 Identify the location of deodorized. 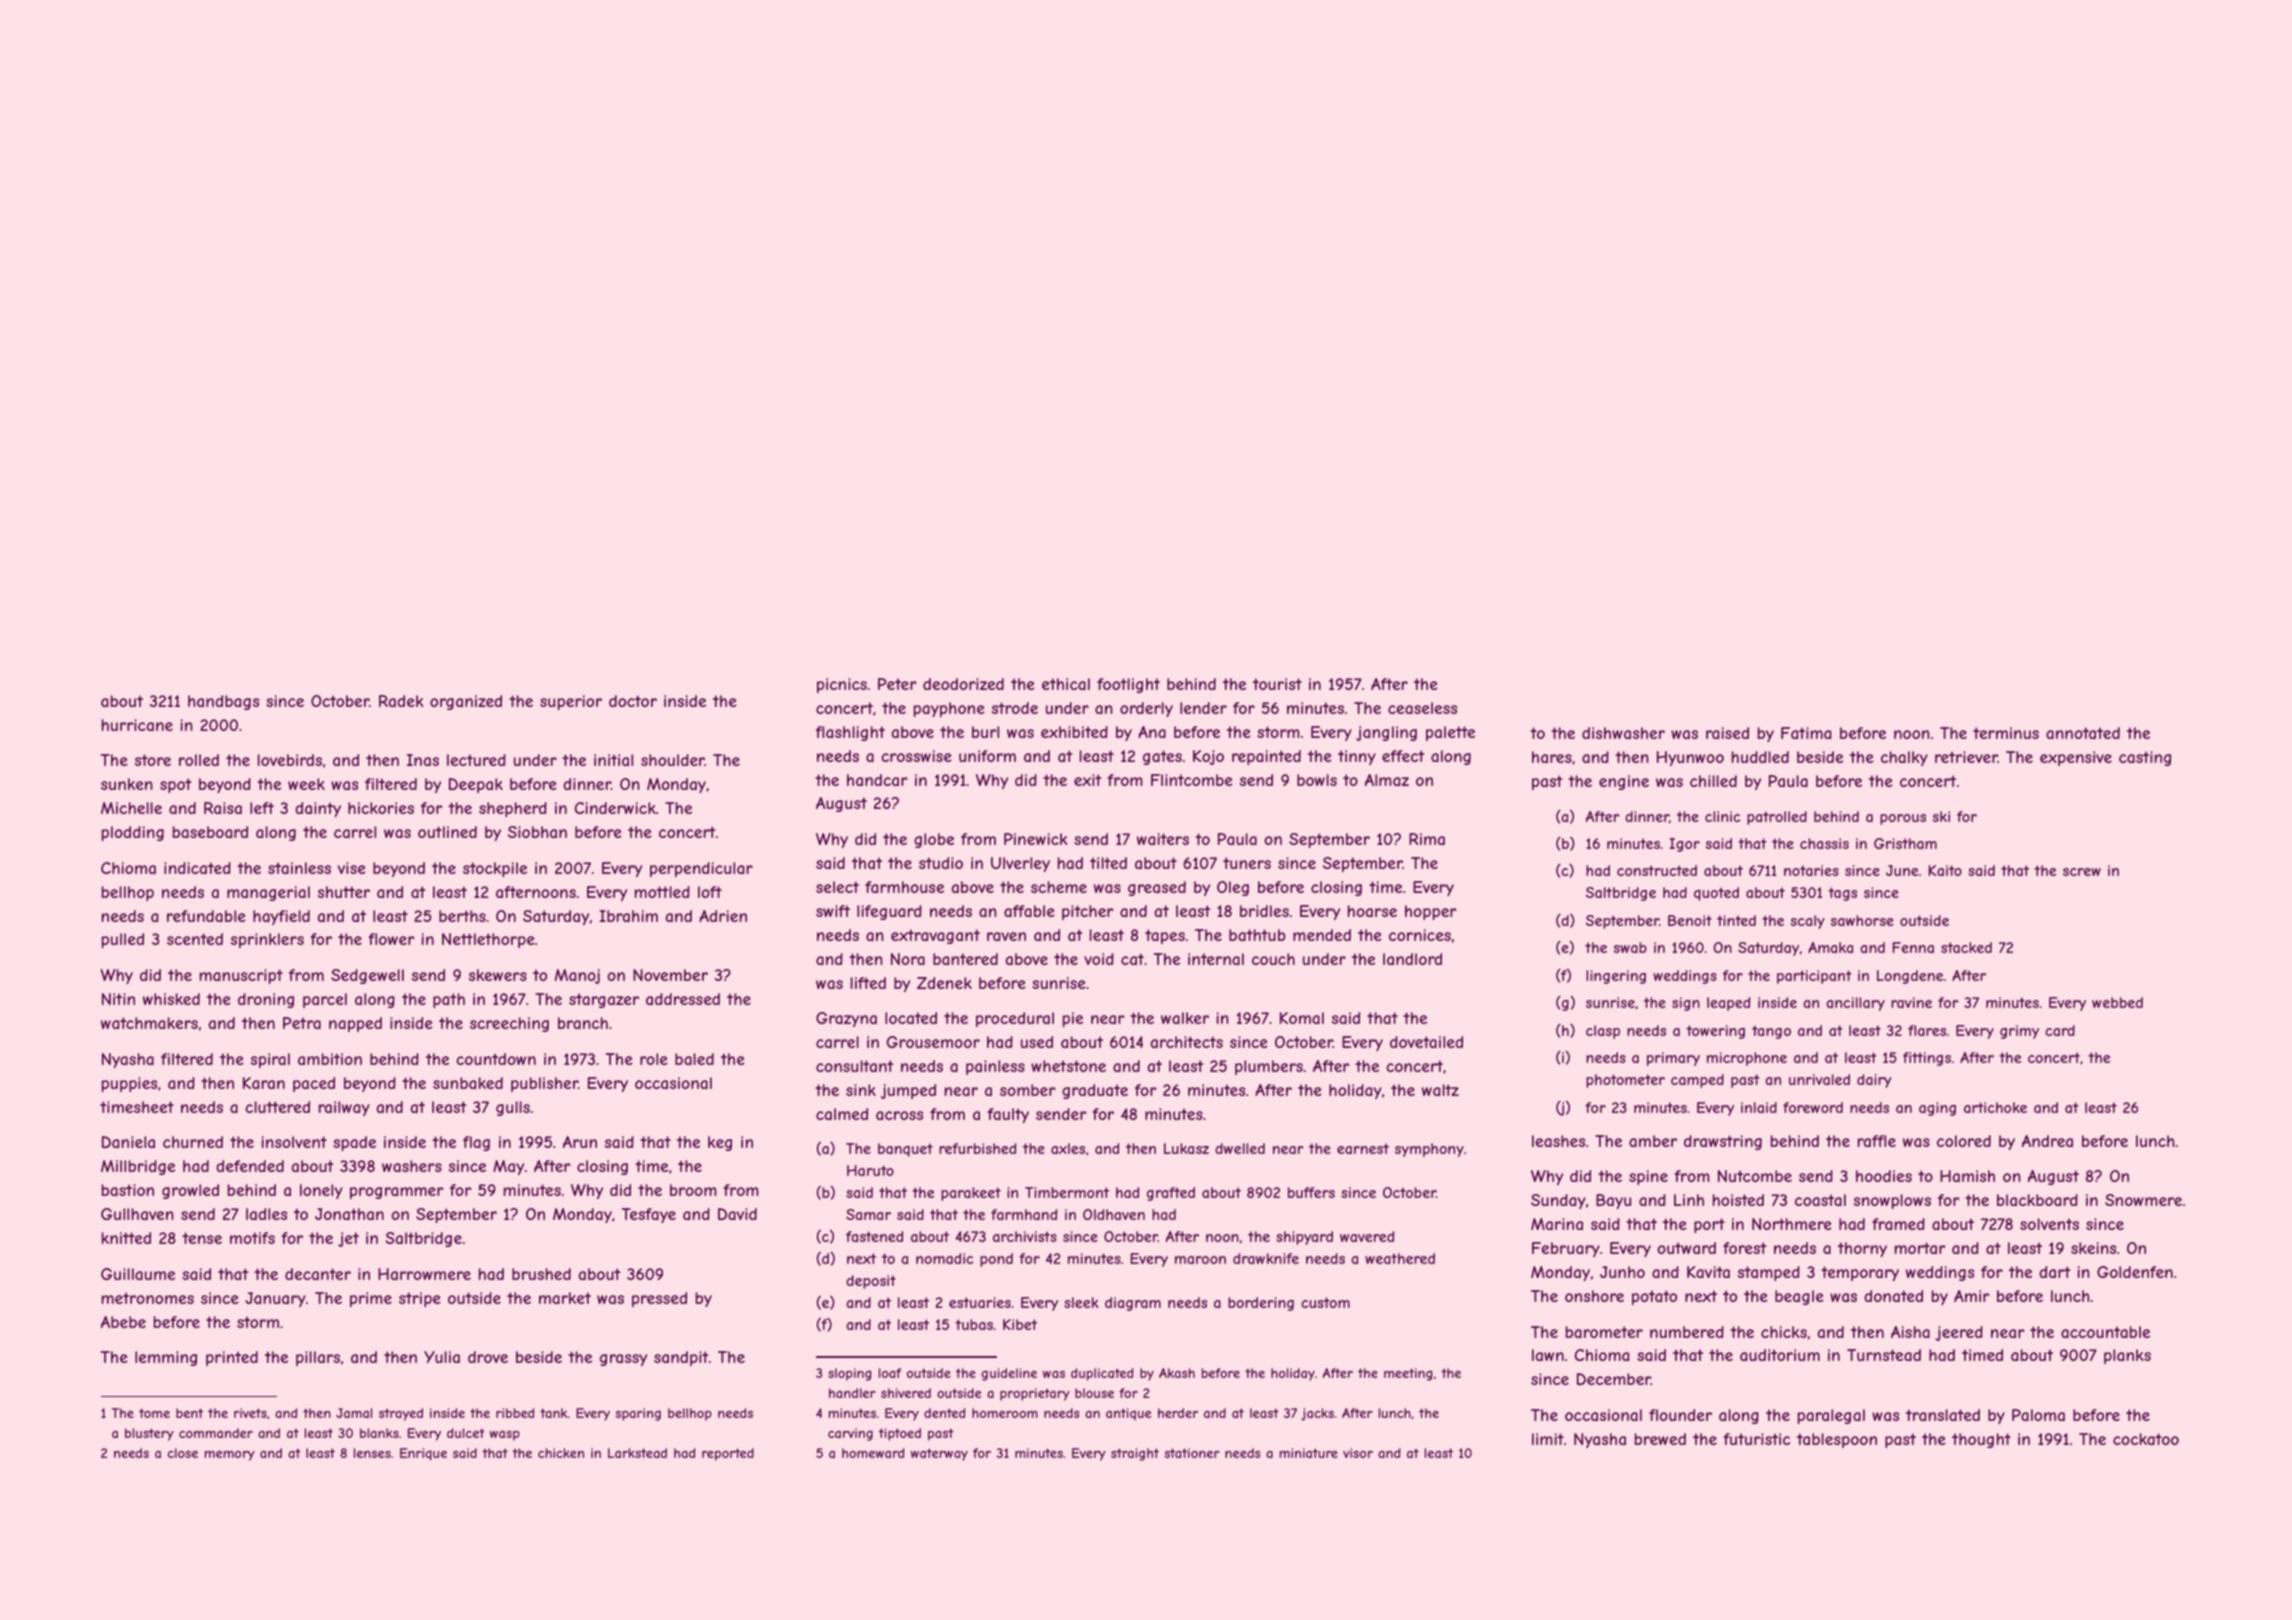
(963, 684).
